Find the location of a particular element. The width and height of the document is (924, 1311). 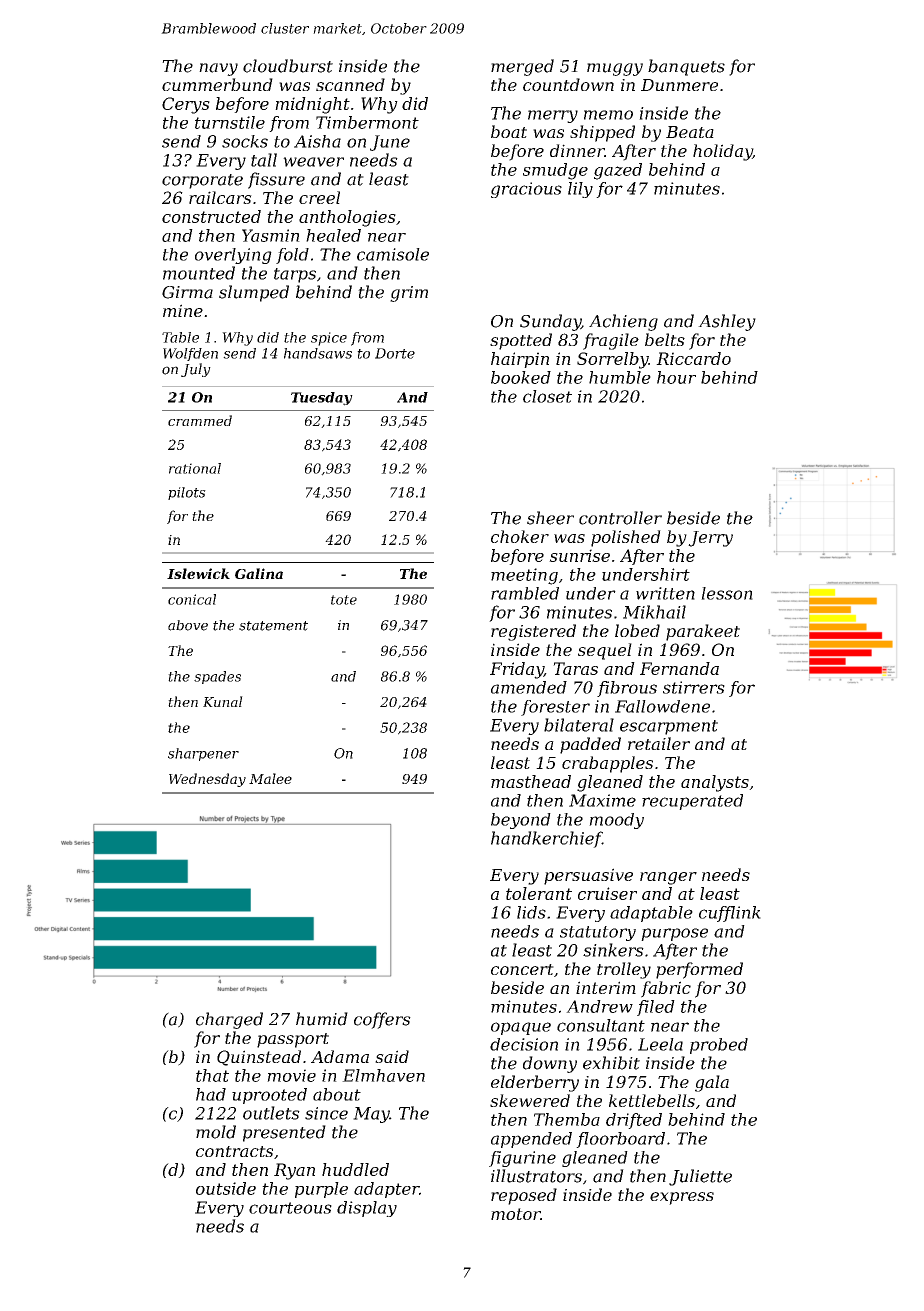

merged is located at coordinates (522, 67).
